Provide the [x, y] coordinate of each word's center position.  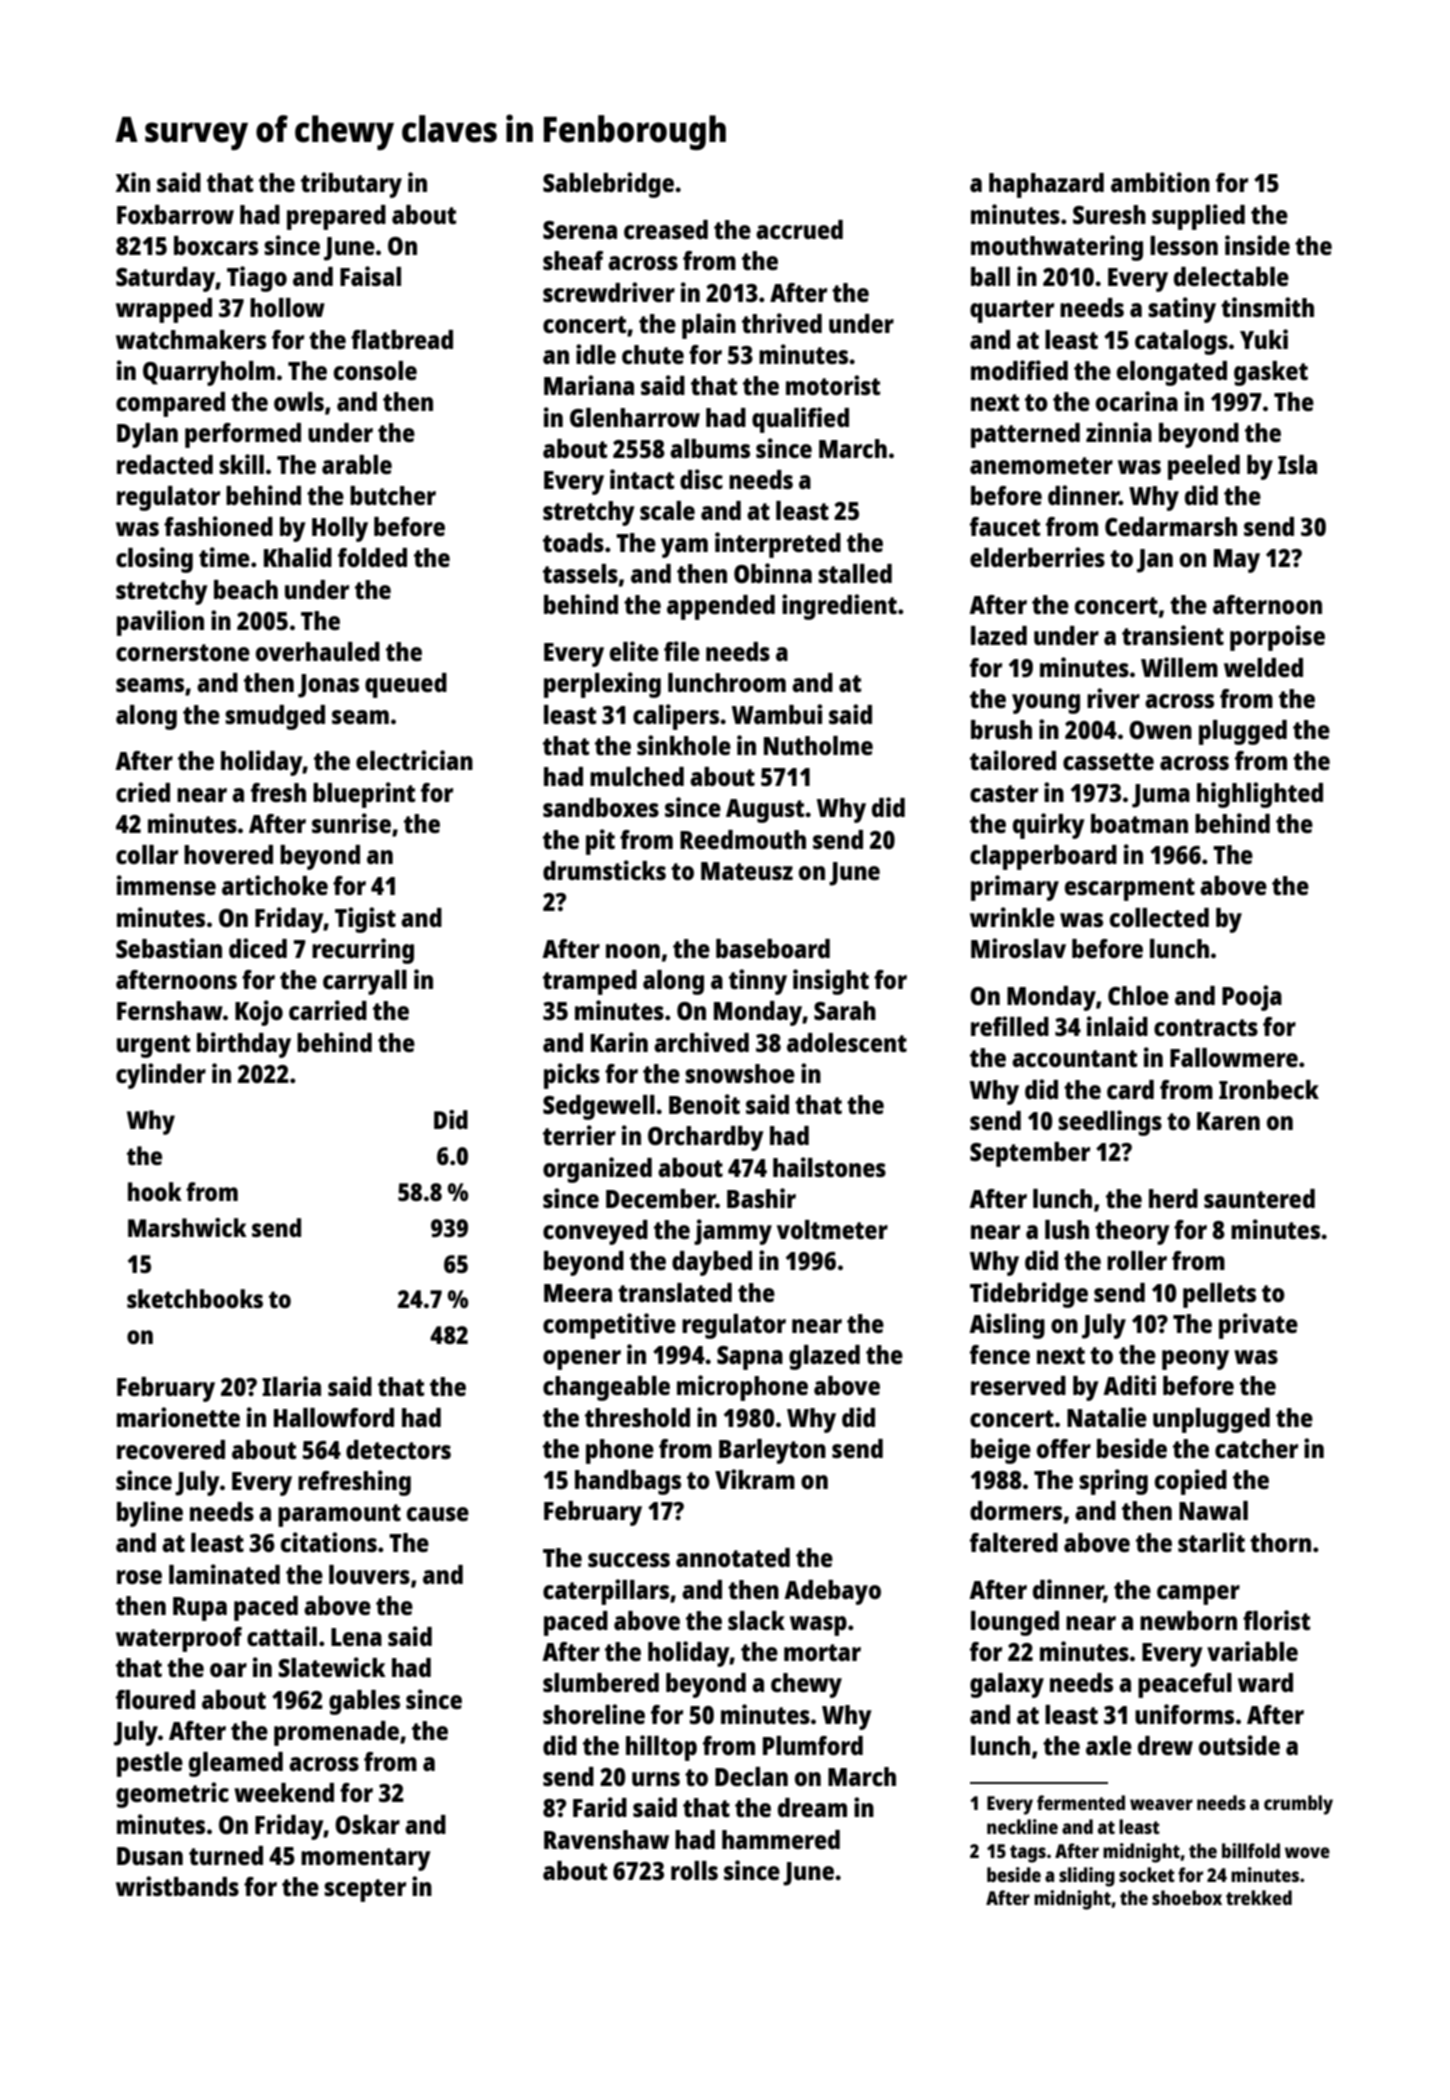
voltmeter [832, 1229]
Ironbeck [1269, 1089]
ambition [1160, 182]
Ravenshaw [606, 1839]
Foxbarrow [175, 214]
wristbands [177, 1886]
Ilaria [291, 1386]
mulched [637, 776]
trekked [1259, 1897]
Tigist [365, 920]
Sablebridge [608, 185]
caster [1004, 793]
